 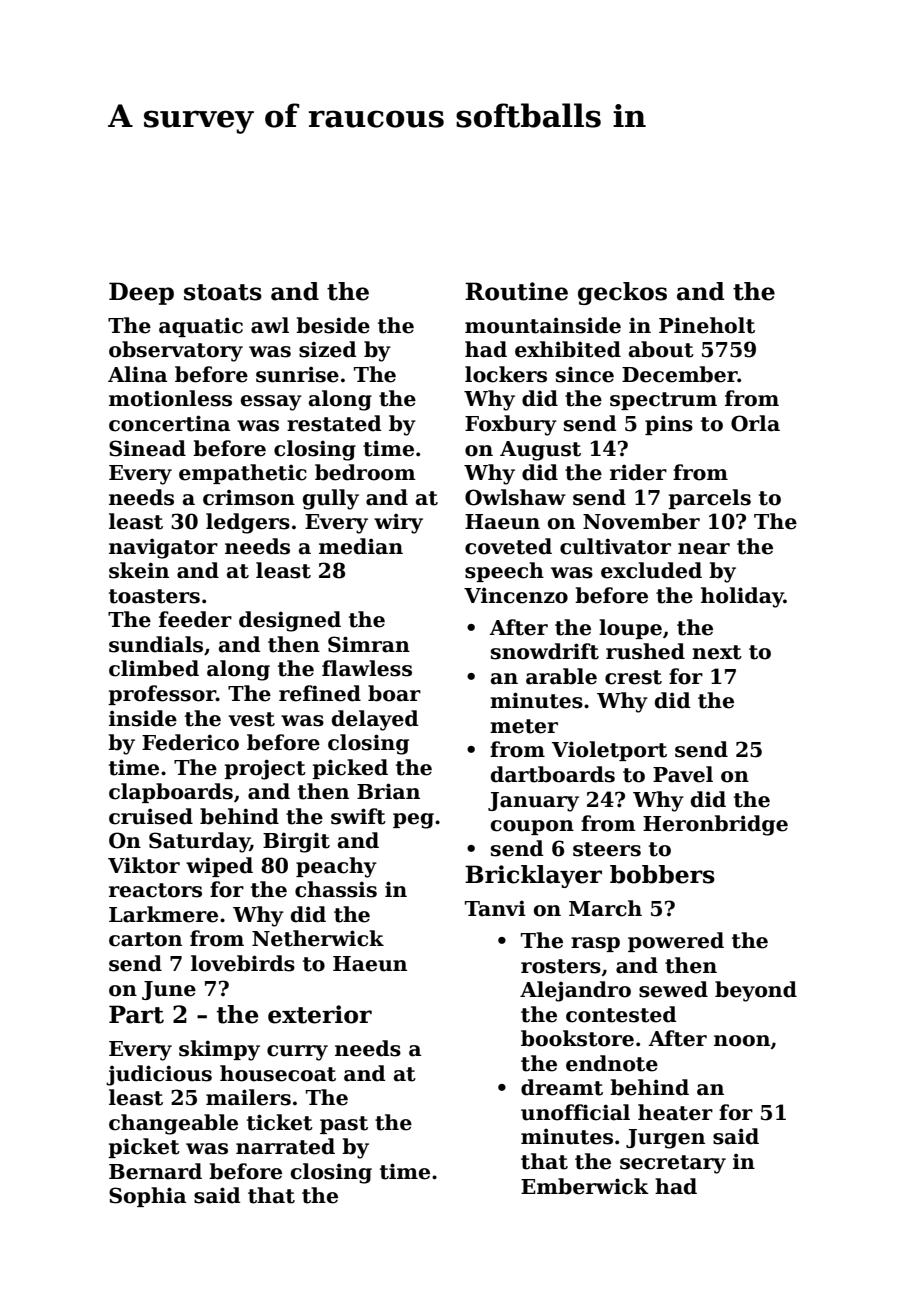 I want to click on unofficial, so click(x=575, y=1112).
